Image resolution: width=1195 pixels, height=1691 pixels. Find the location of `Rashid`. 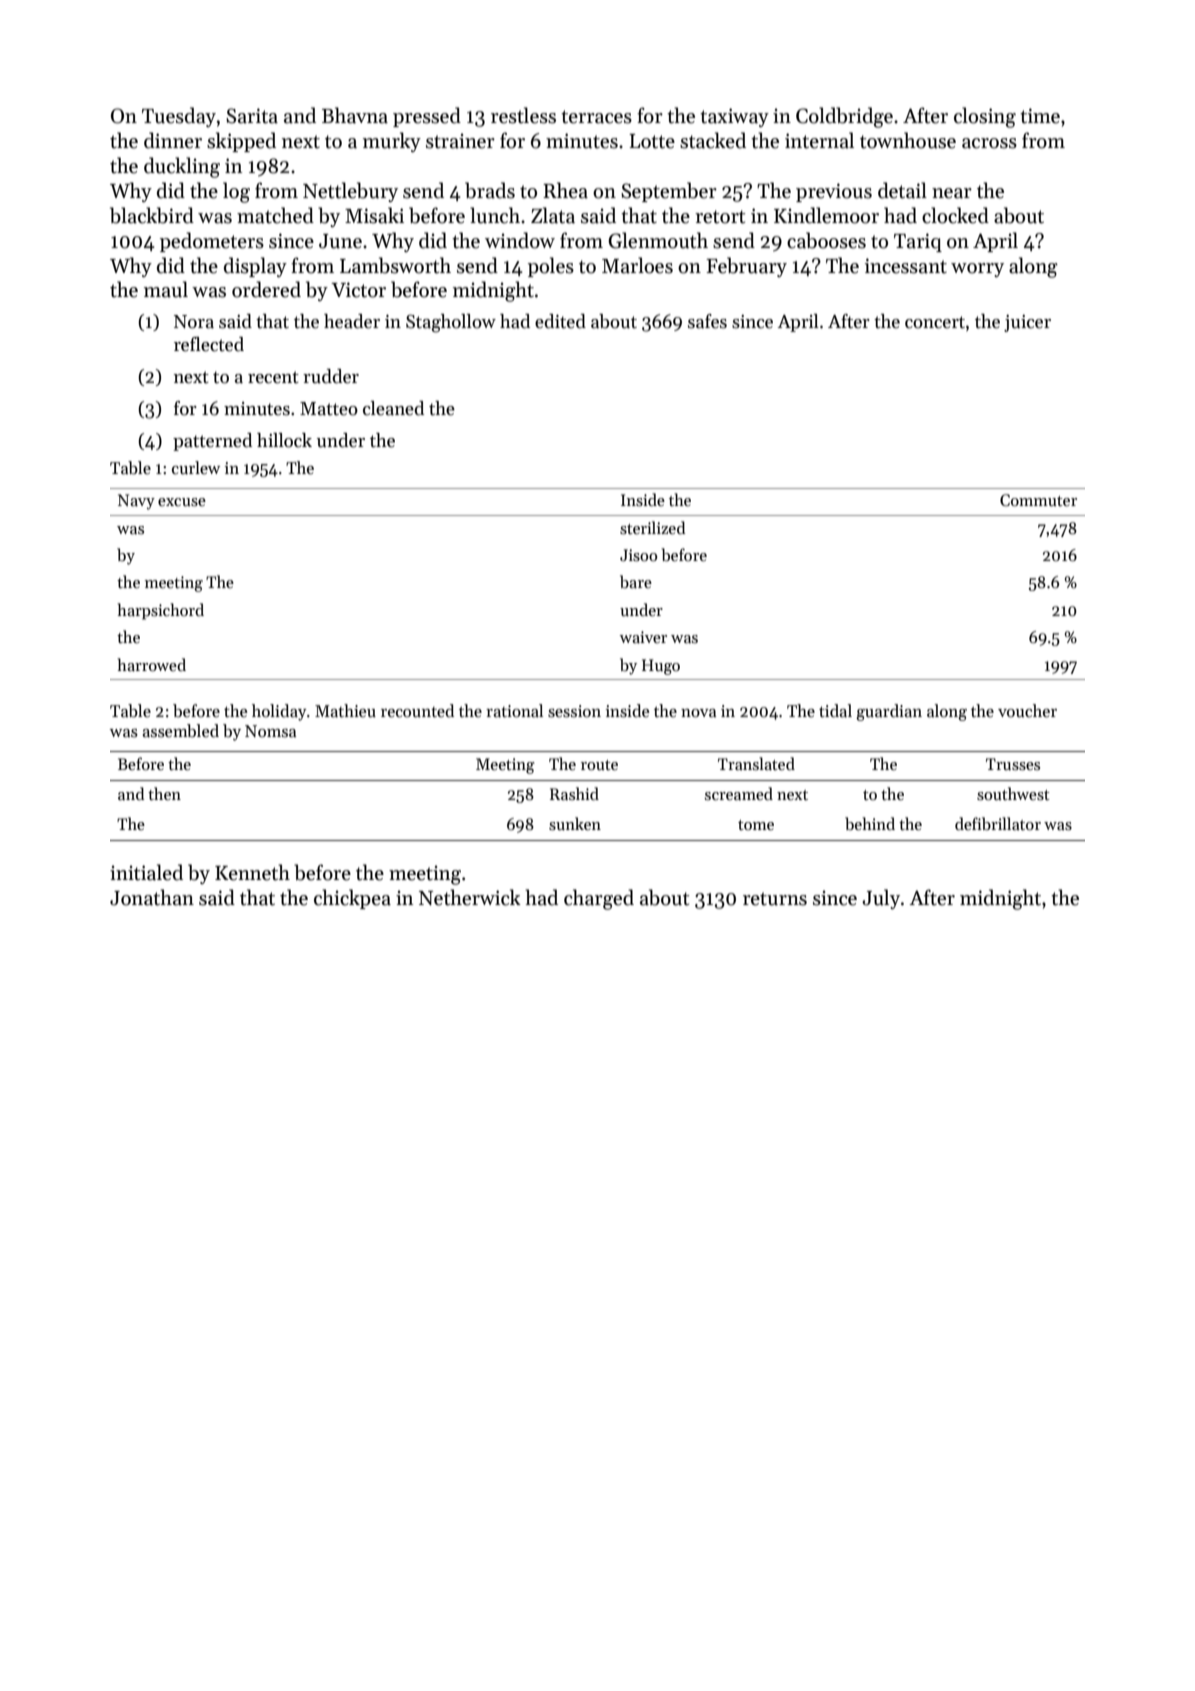

Rashid is located at coordinates (574, 793).
